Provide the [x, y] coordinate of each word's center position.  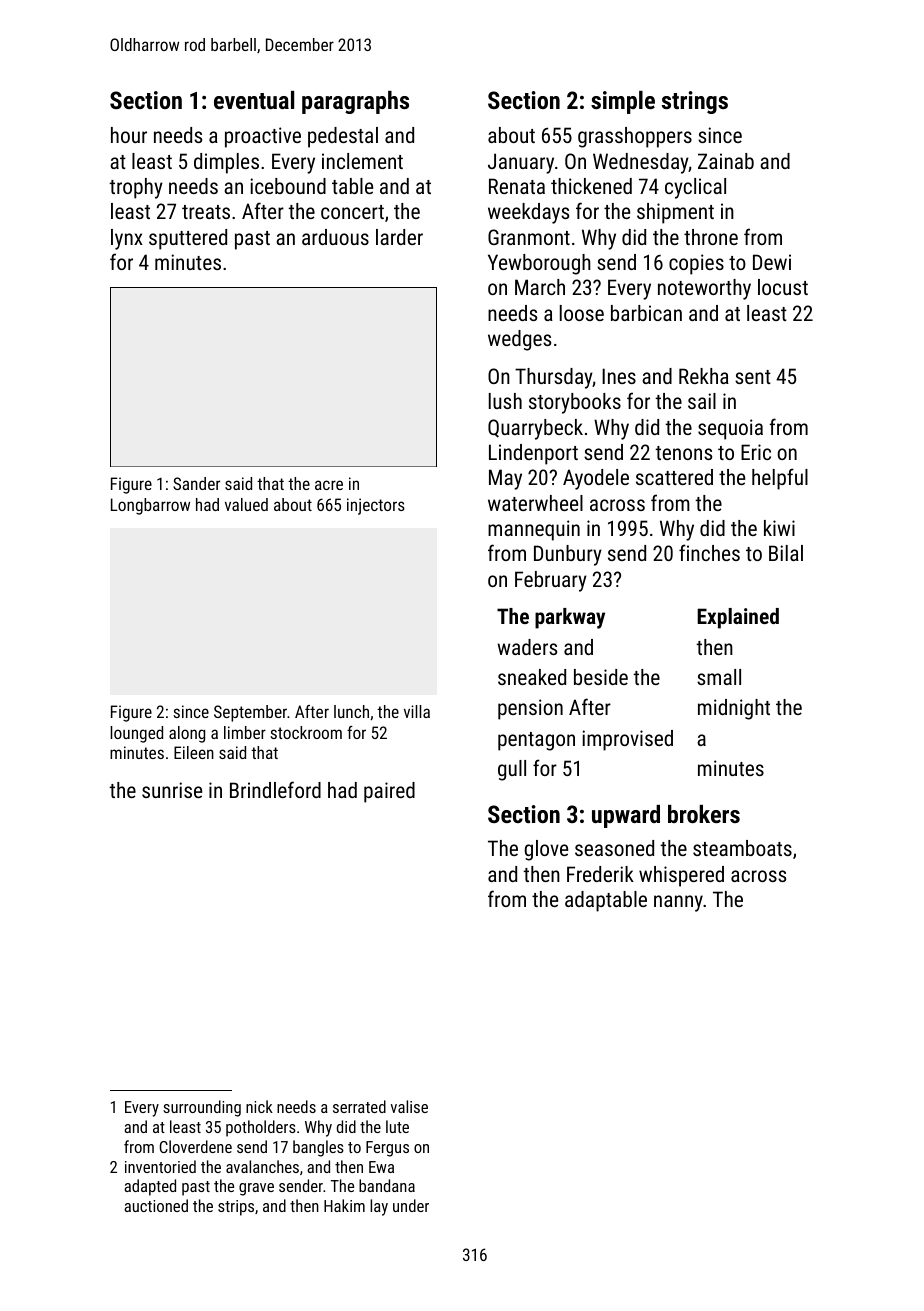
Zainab [726, 161]
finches [709, 552]
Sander [196, 483]
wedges [519, 340]
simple [623, 102]
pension [530, 709]
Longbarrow [150, 506]
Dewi [772, 262]
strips [236, 1208]
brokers [704, 814]
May [505, 479]
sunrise [172, 790]
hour [129, 135]
